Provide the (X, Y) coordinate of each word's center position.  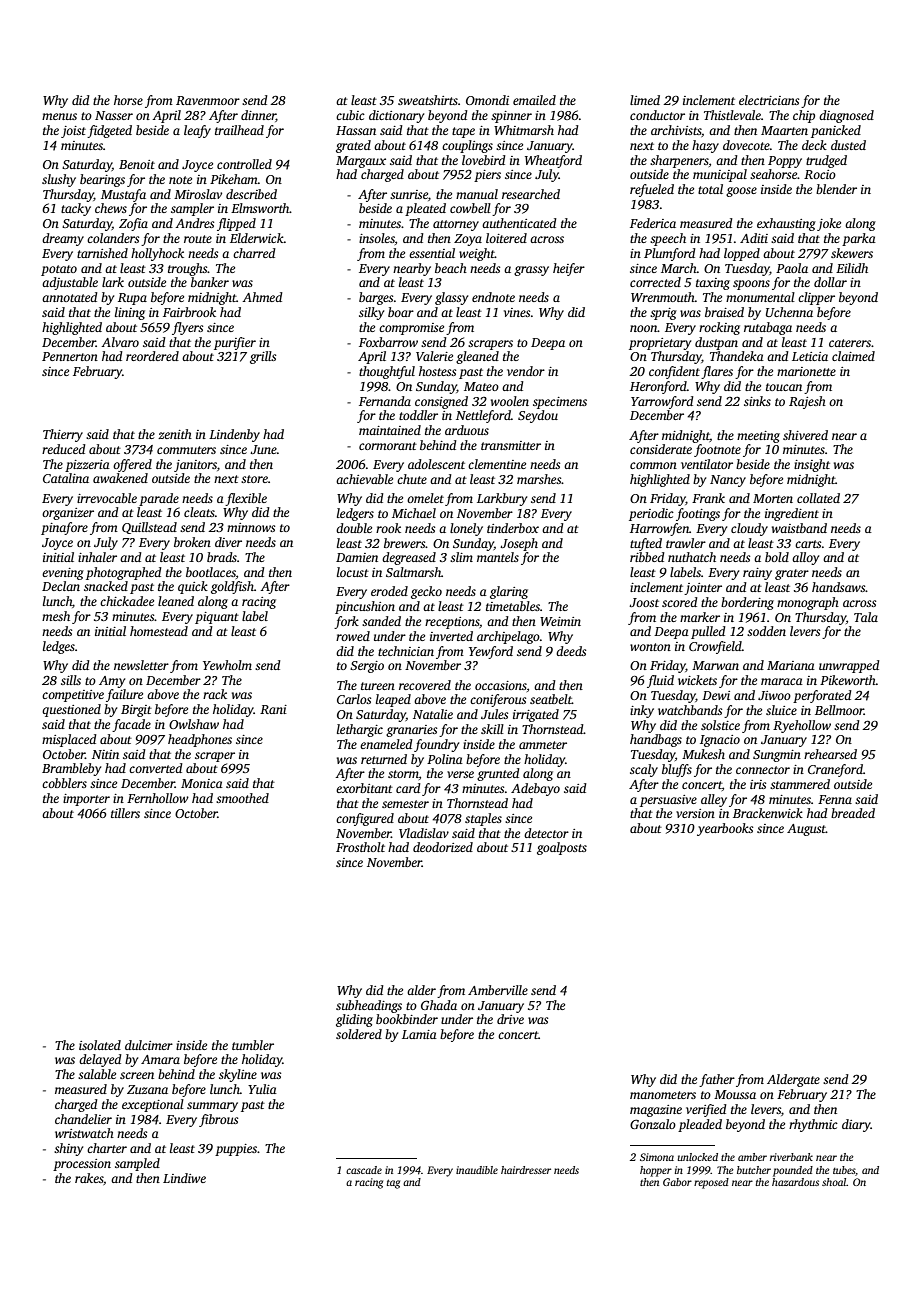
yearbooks (725, 829)
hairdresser (526, 1170)
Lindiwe (184, 1178)
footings (698, 514)
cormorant (388, 446)
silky (371, 313)
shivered (805, 435)
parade (159, 499)
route (198, 239)
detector (546, 833)
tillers (125, 813)
